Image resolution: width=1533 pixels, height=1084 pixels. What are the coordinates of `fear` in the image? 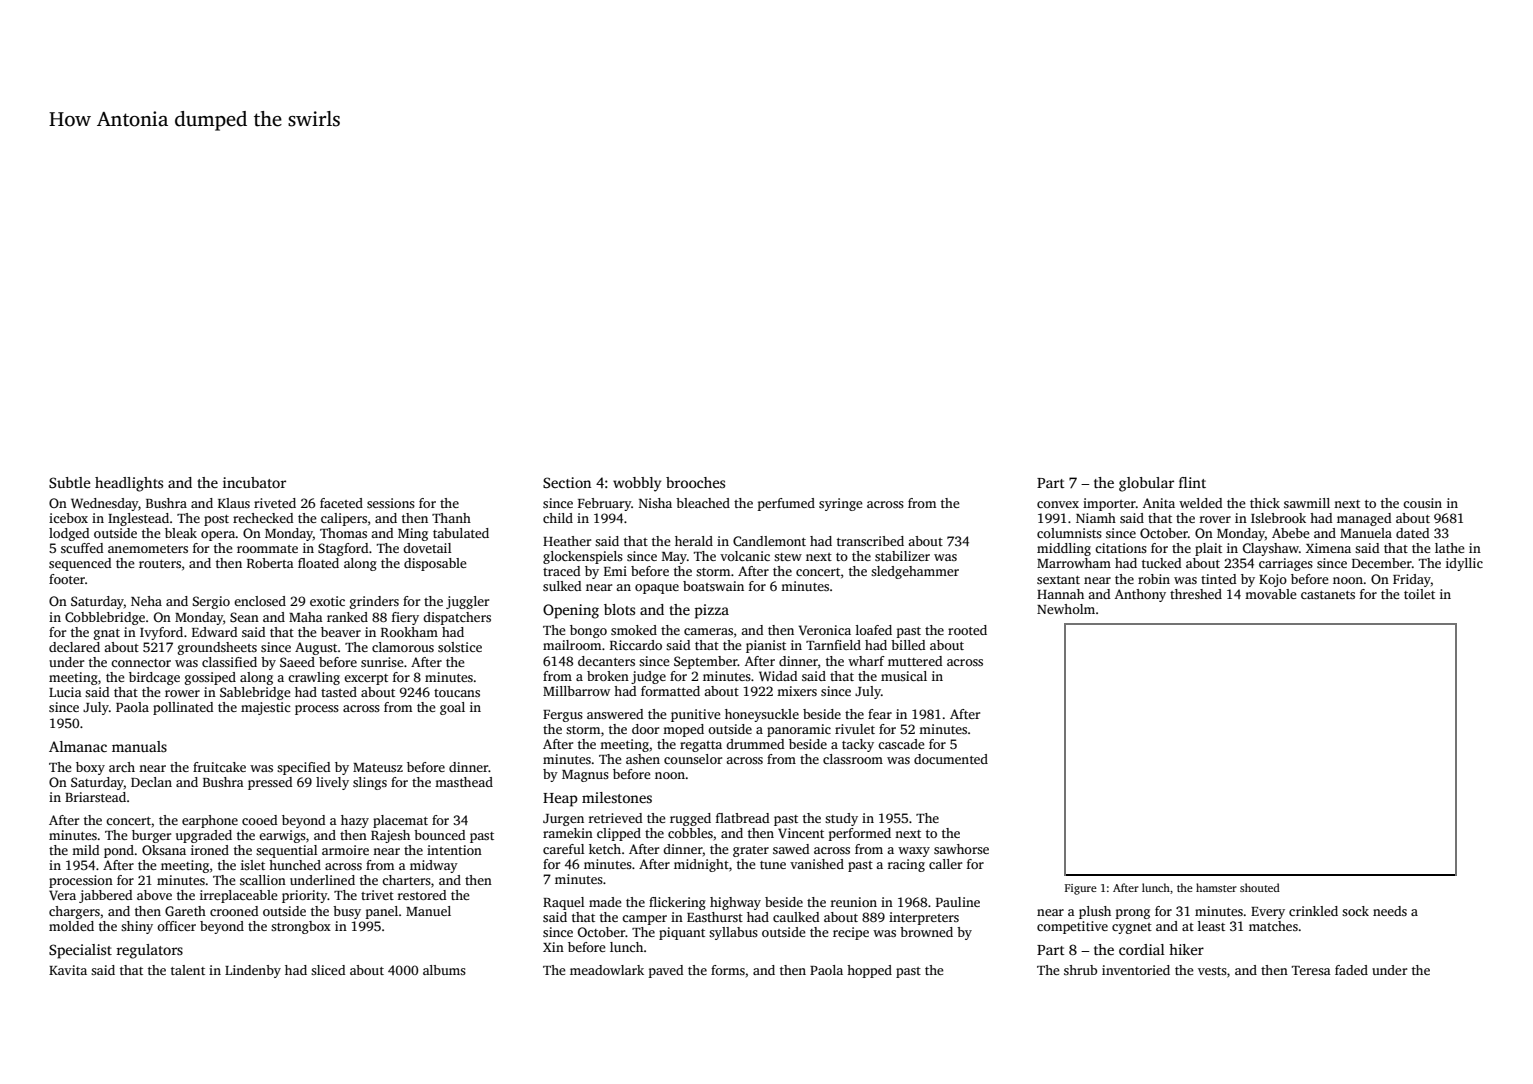 It's located at (880, 714).
